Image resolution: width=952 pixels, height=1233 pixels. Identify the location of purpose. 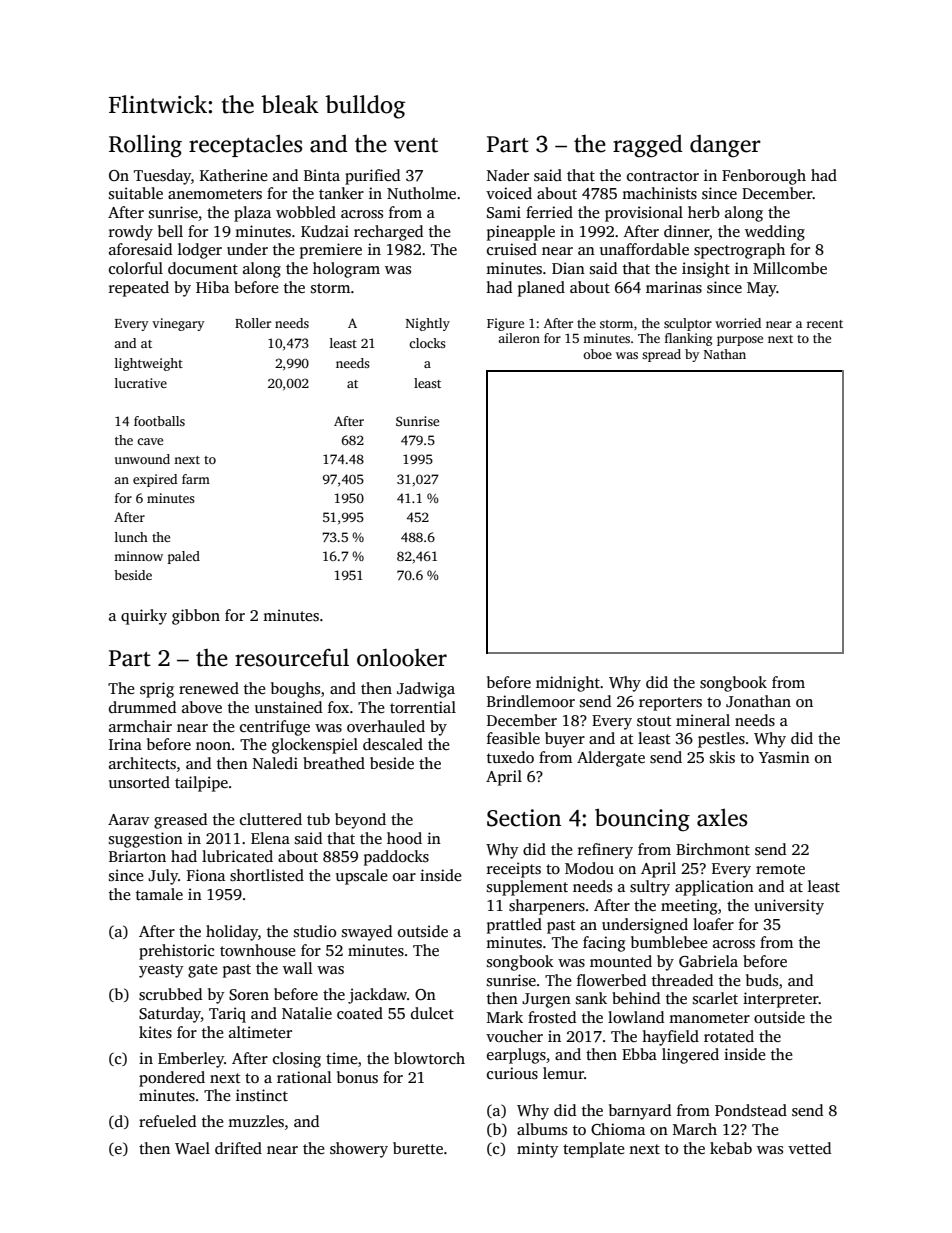
(740, 341).
